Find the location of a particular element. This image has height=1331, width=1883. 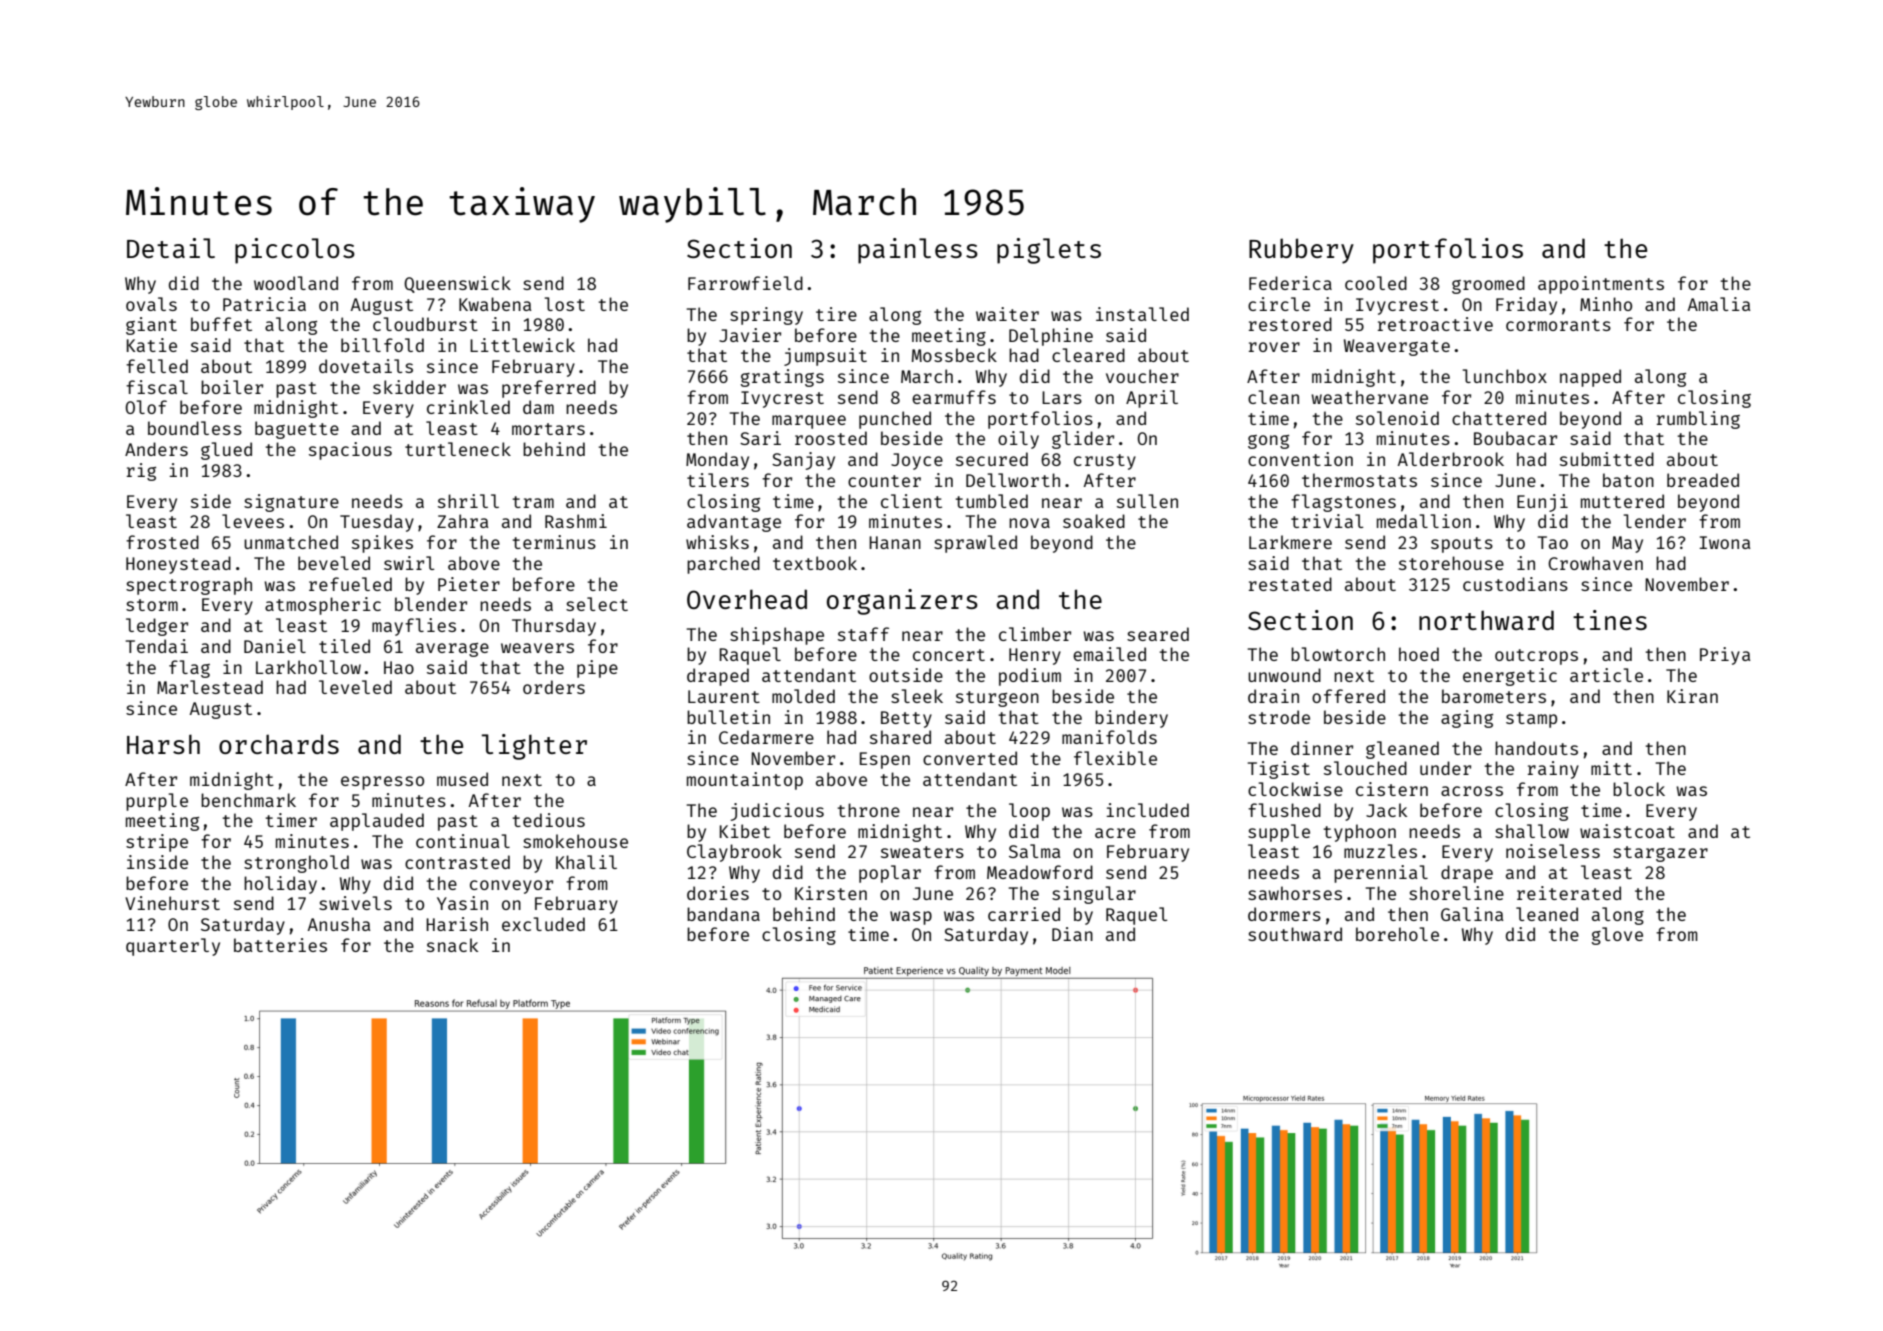

southward is located at coordinates (1295, 934).
